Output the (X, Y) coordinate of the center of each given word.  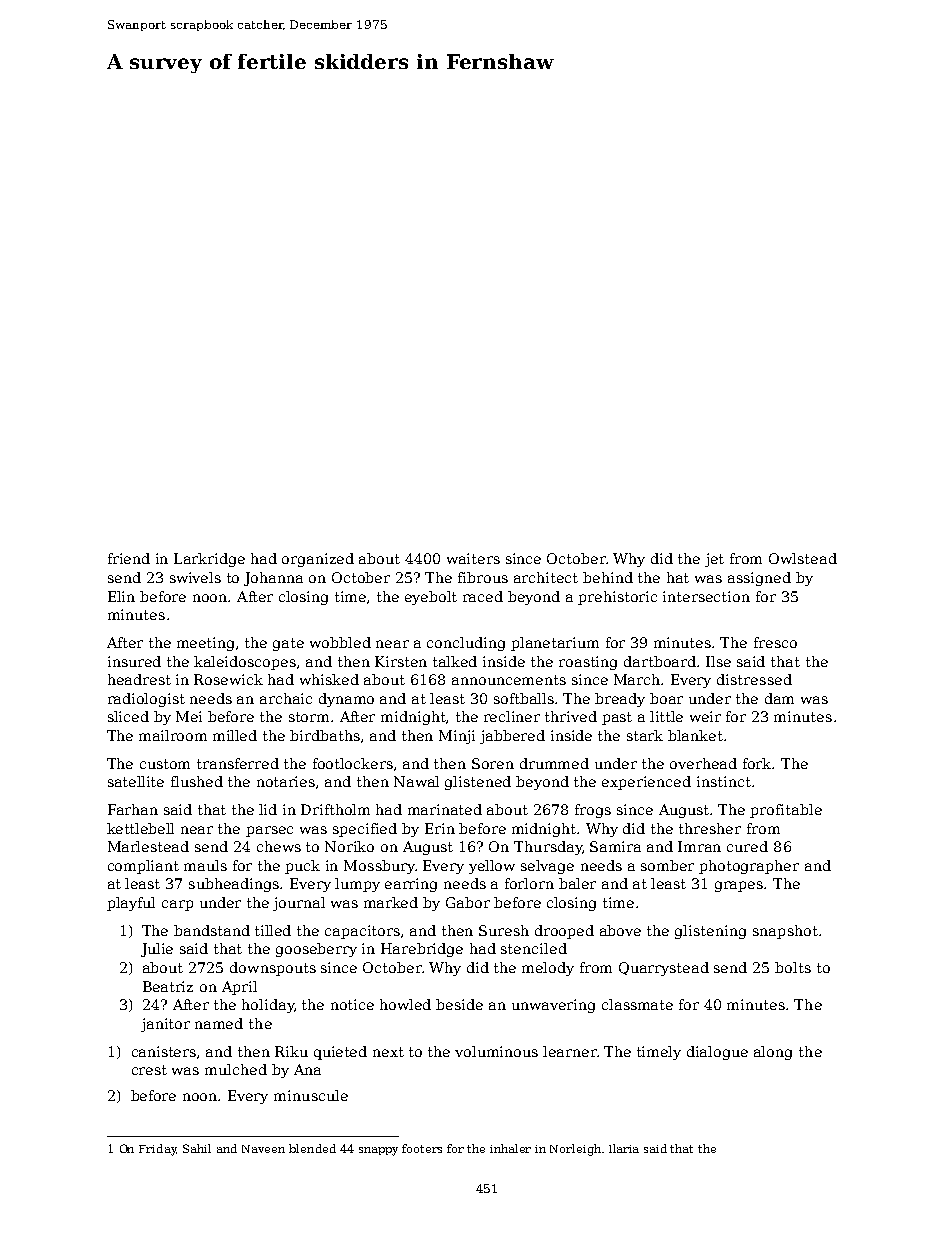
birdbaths (325, 735)
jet (714, 560)
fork (758, 763)
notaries (286, 781)
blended (312, 1148)
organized (318, 560)
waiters (473, 558)
